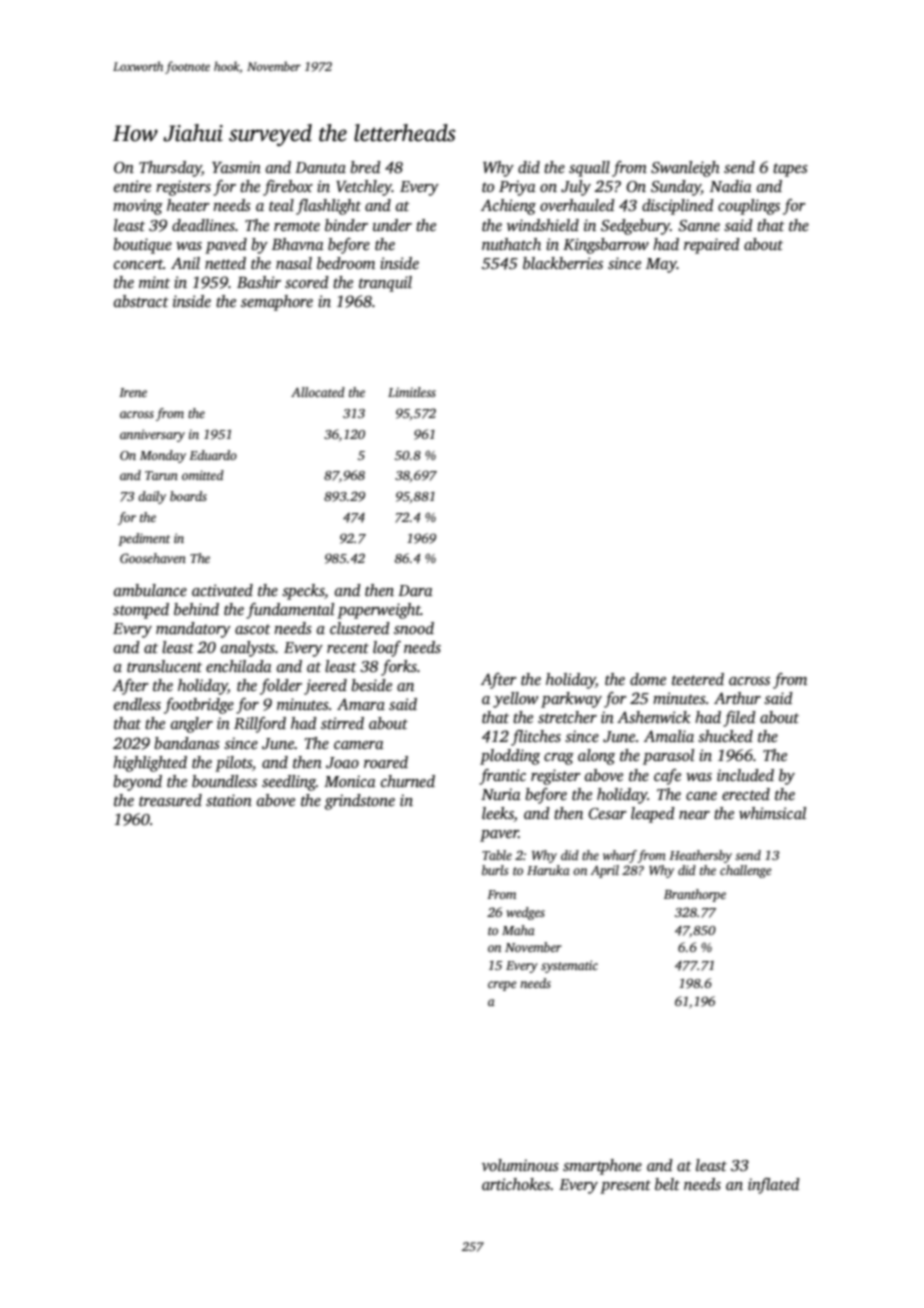 This screenshot has height=1308, width=924. Describe the element at coordinates (520, 1165) in the screenshot. I see `voluminous` at that location.
